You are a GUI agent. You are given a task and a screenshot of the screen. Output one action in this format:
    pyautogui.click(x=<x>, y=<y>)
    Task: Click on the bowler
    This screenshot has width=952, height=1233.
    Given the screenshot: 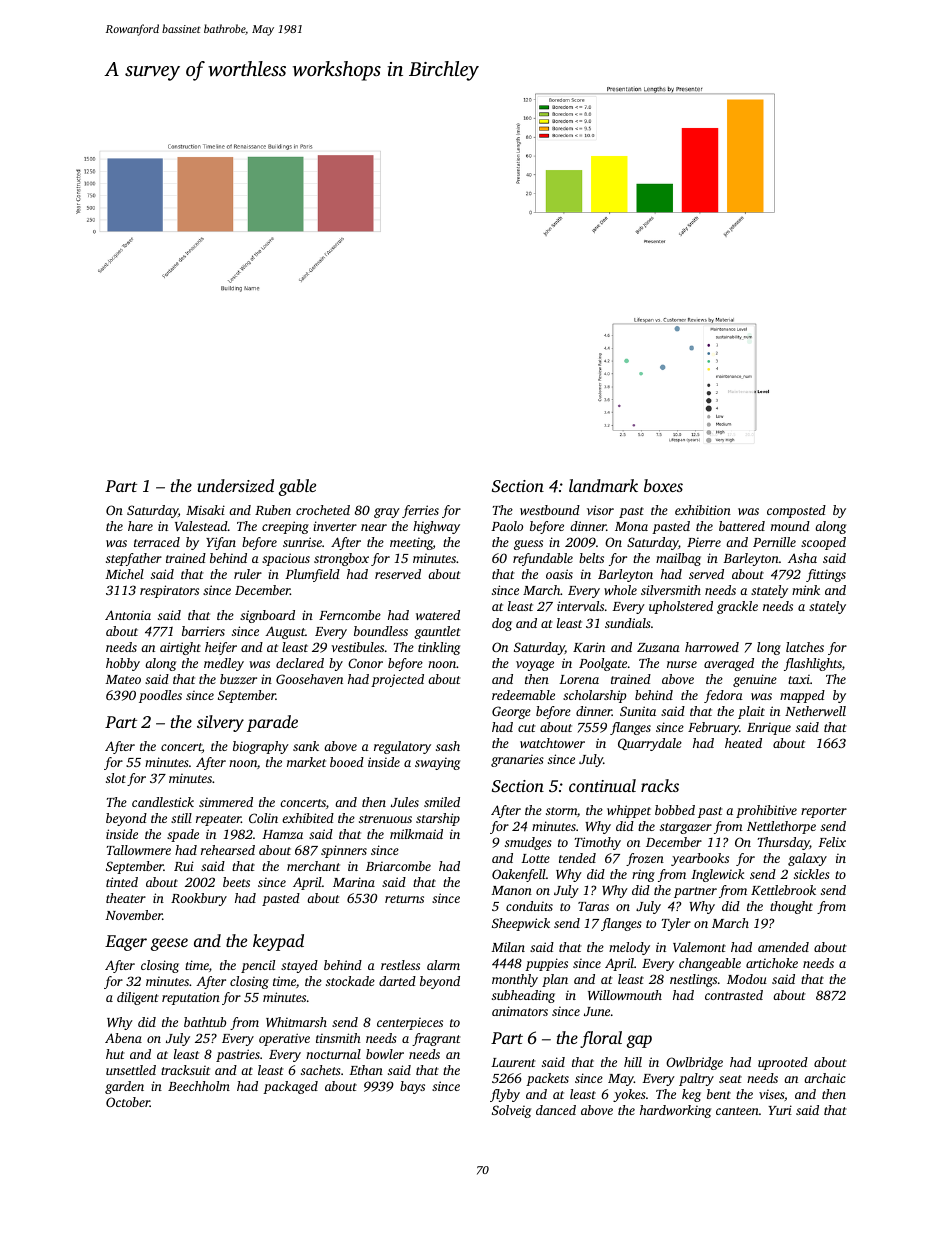 What is the action you would take?
    pyautogui.click(x=385, y=1054)
